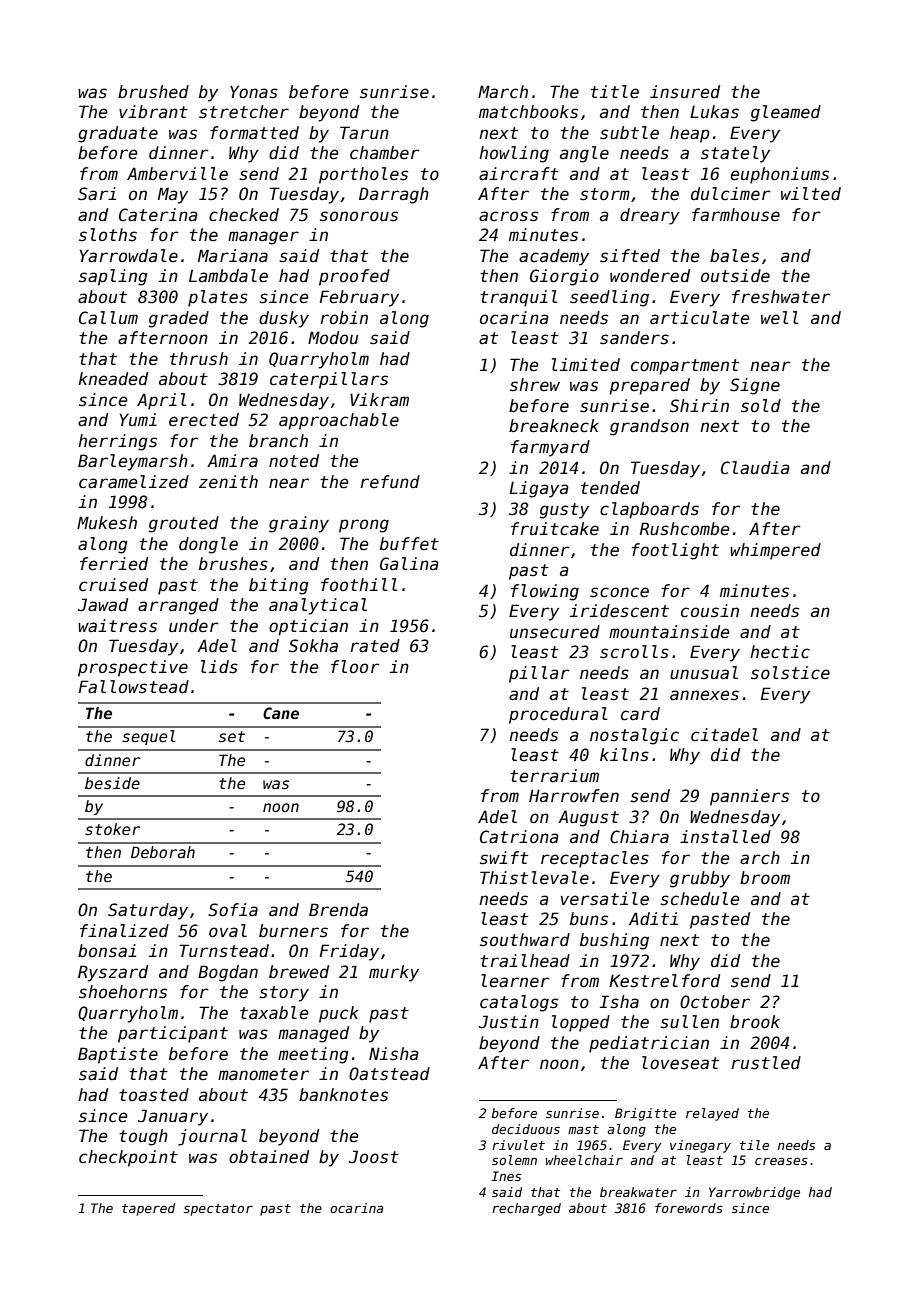 Image resolution: width=924 pixels, height=1308 pixels. What do you see at coordinates (786, 113) in the screenshot?
I see `gleamed` at bounding box center [786, 113].
